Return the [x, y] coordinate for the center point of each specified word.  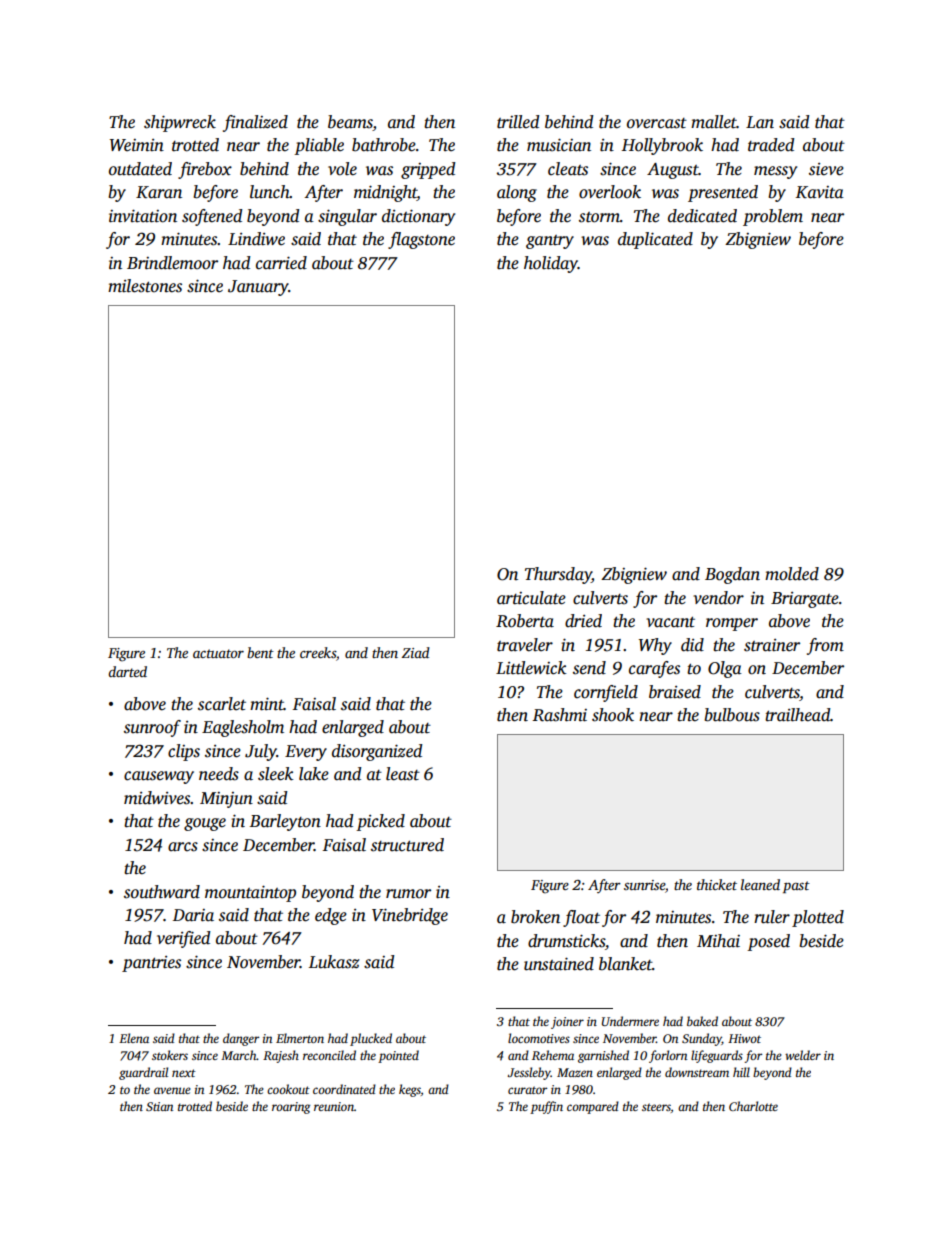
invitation [143, 216]
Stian [159, 1106]
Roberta [525, 621]
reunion [334, 1106]
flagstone [421, 240]
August [673, 171]
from [825, 646]
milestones [145, 286]
